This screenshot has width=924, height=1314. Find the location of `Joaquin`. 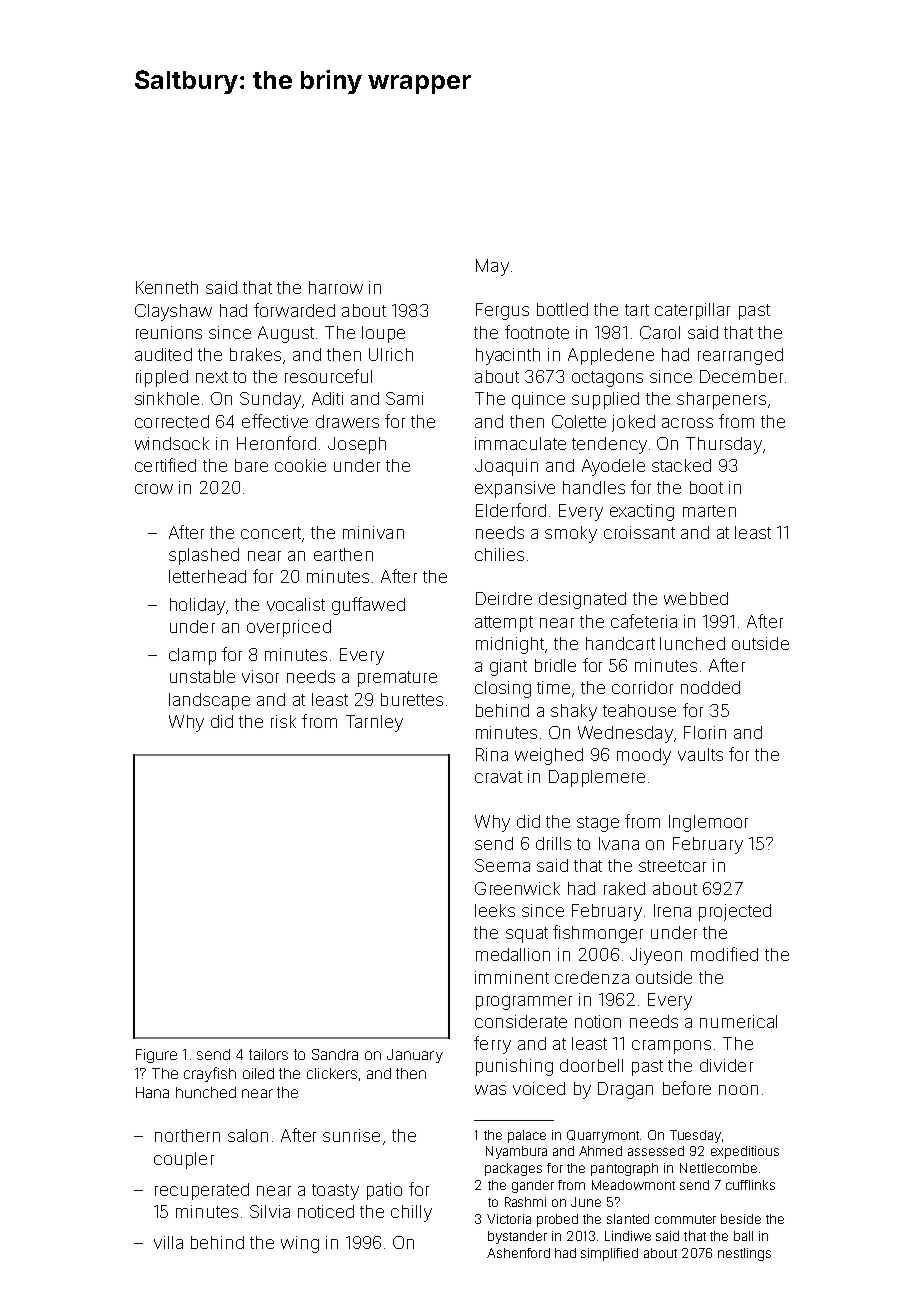

Joaquin is located at coordinates (506, 467).
